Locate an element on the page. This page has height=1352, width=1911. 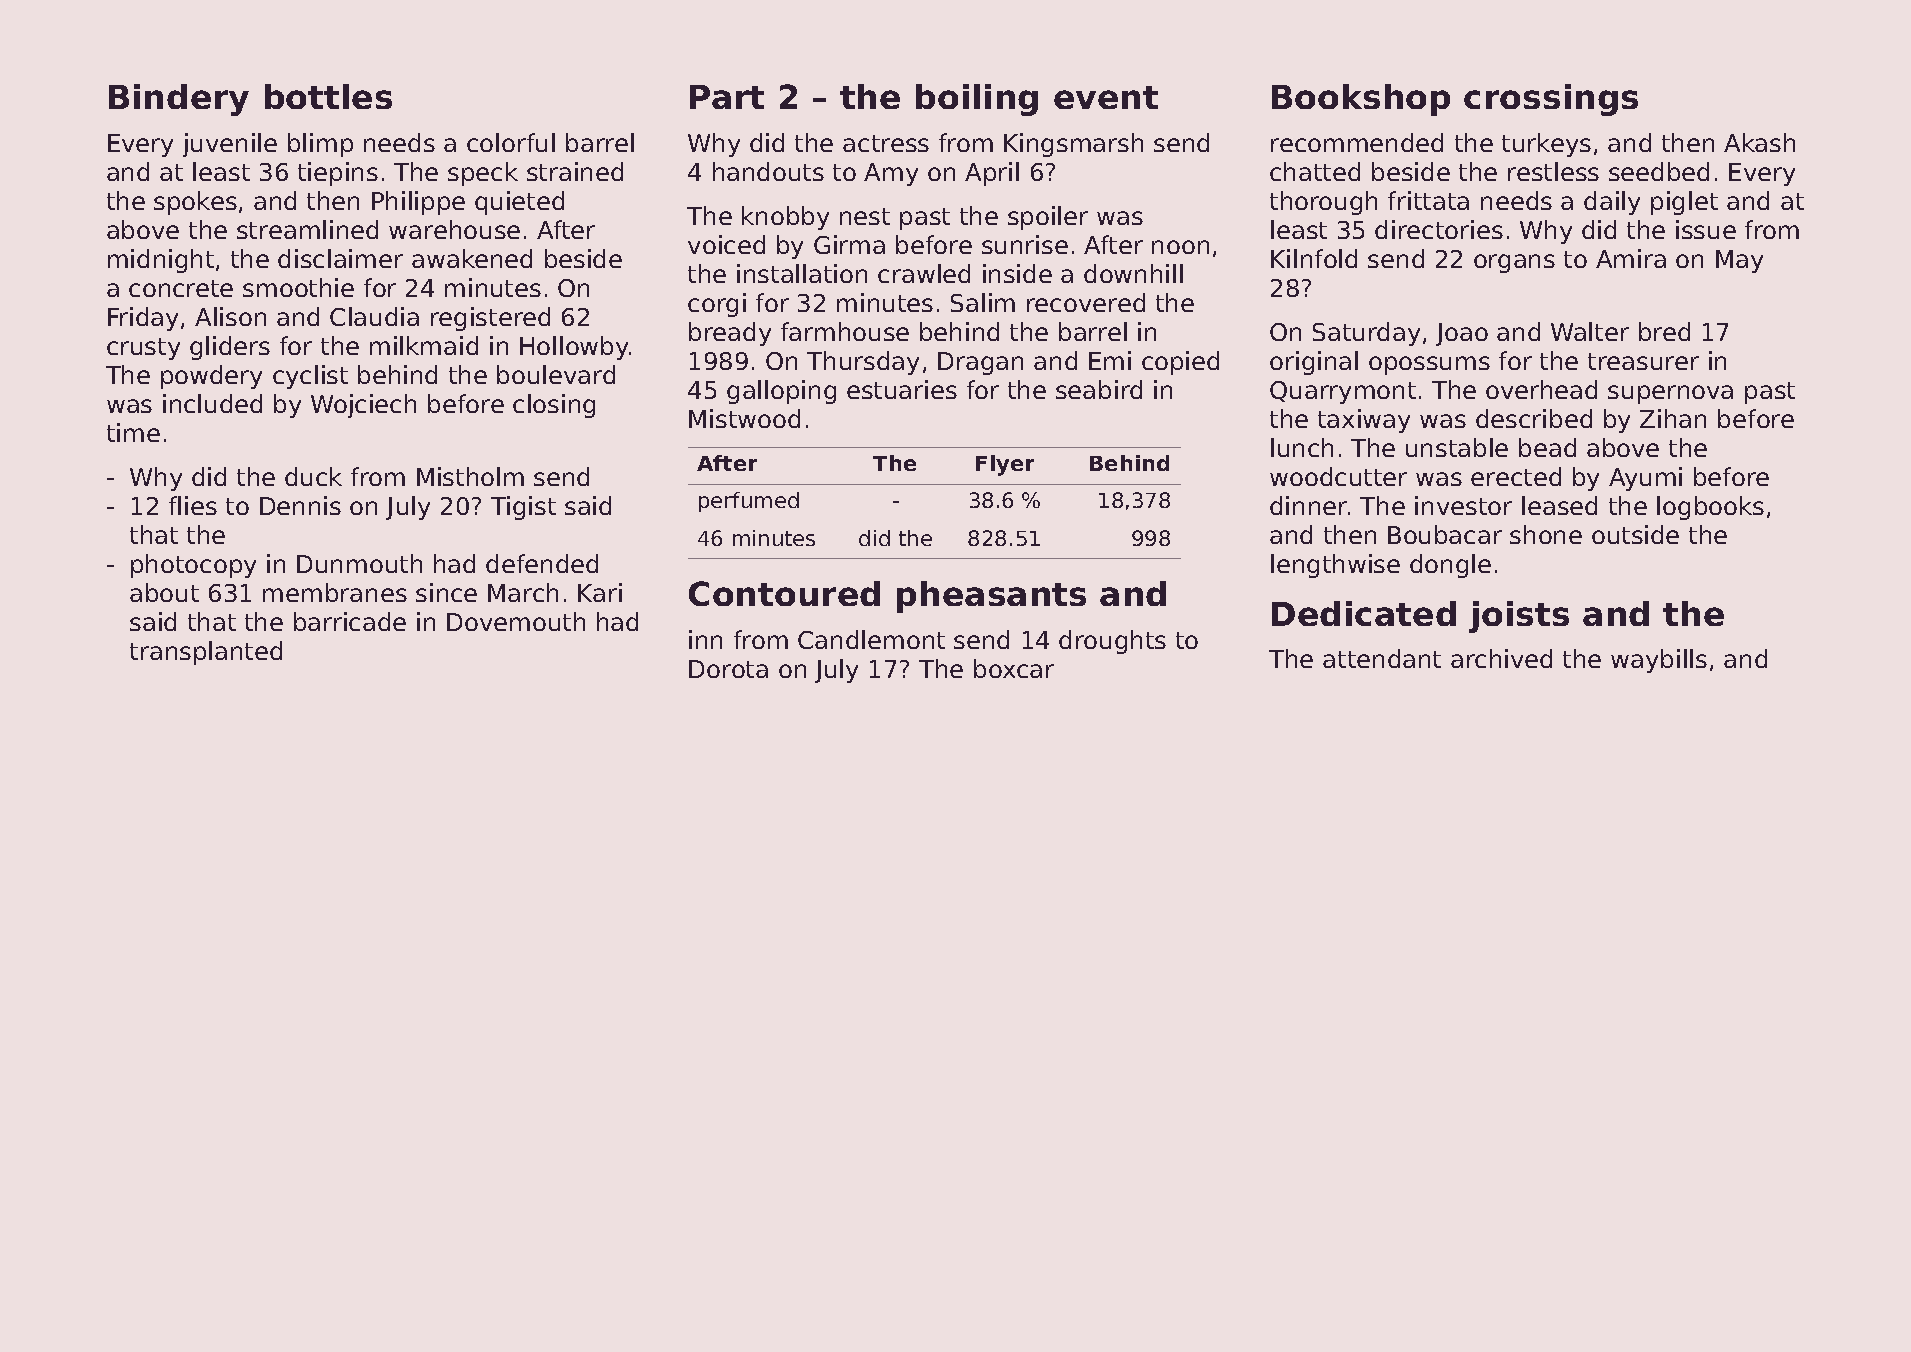
powdery is located at coordinates (211, 377).
